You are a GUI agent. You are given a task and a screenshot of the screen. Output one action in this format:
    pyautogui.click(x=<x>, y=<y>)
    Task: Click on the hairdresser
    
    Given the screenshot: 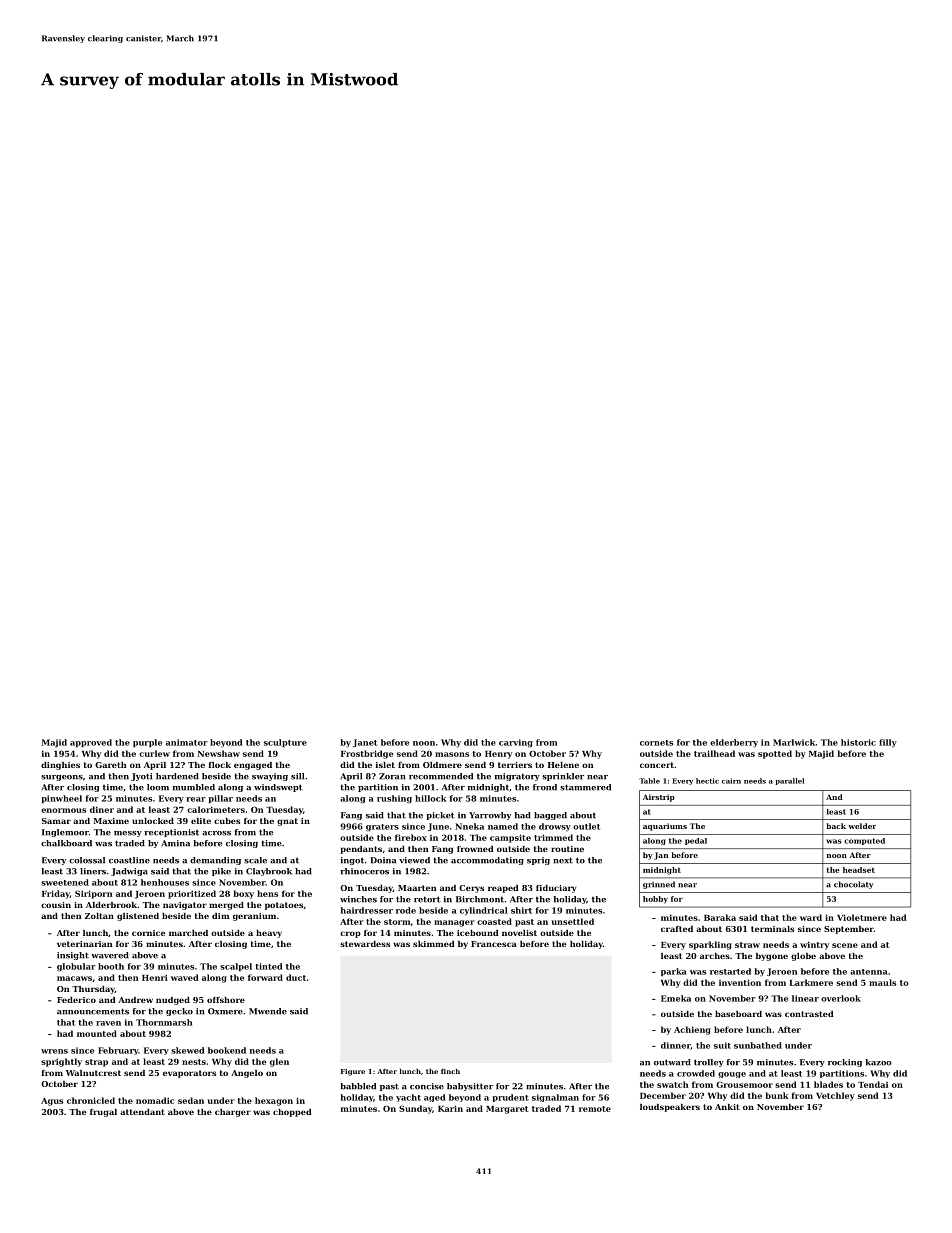 What is the action you would take?
    pyautogui.click(x=367, y=910)
